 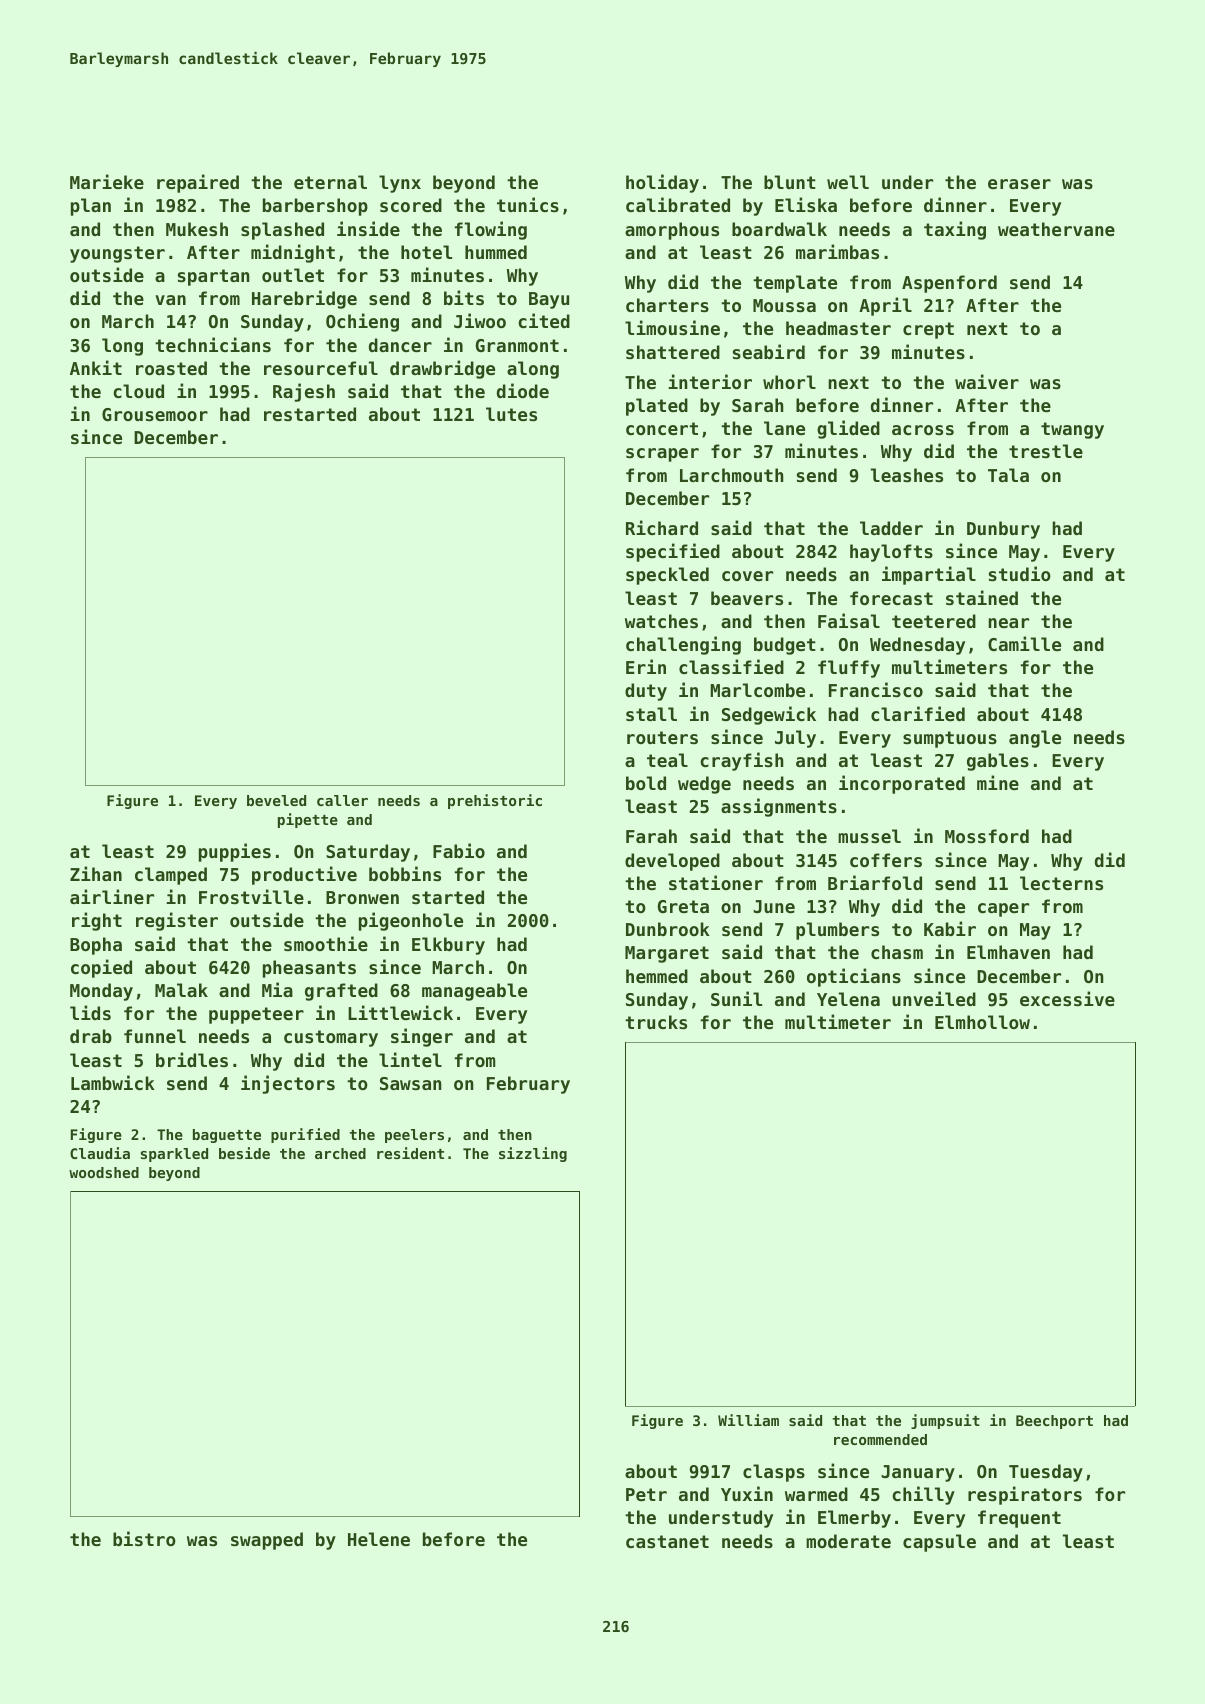 I want to click on Rajesh, so click(x=304, y=392).
